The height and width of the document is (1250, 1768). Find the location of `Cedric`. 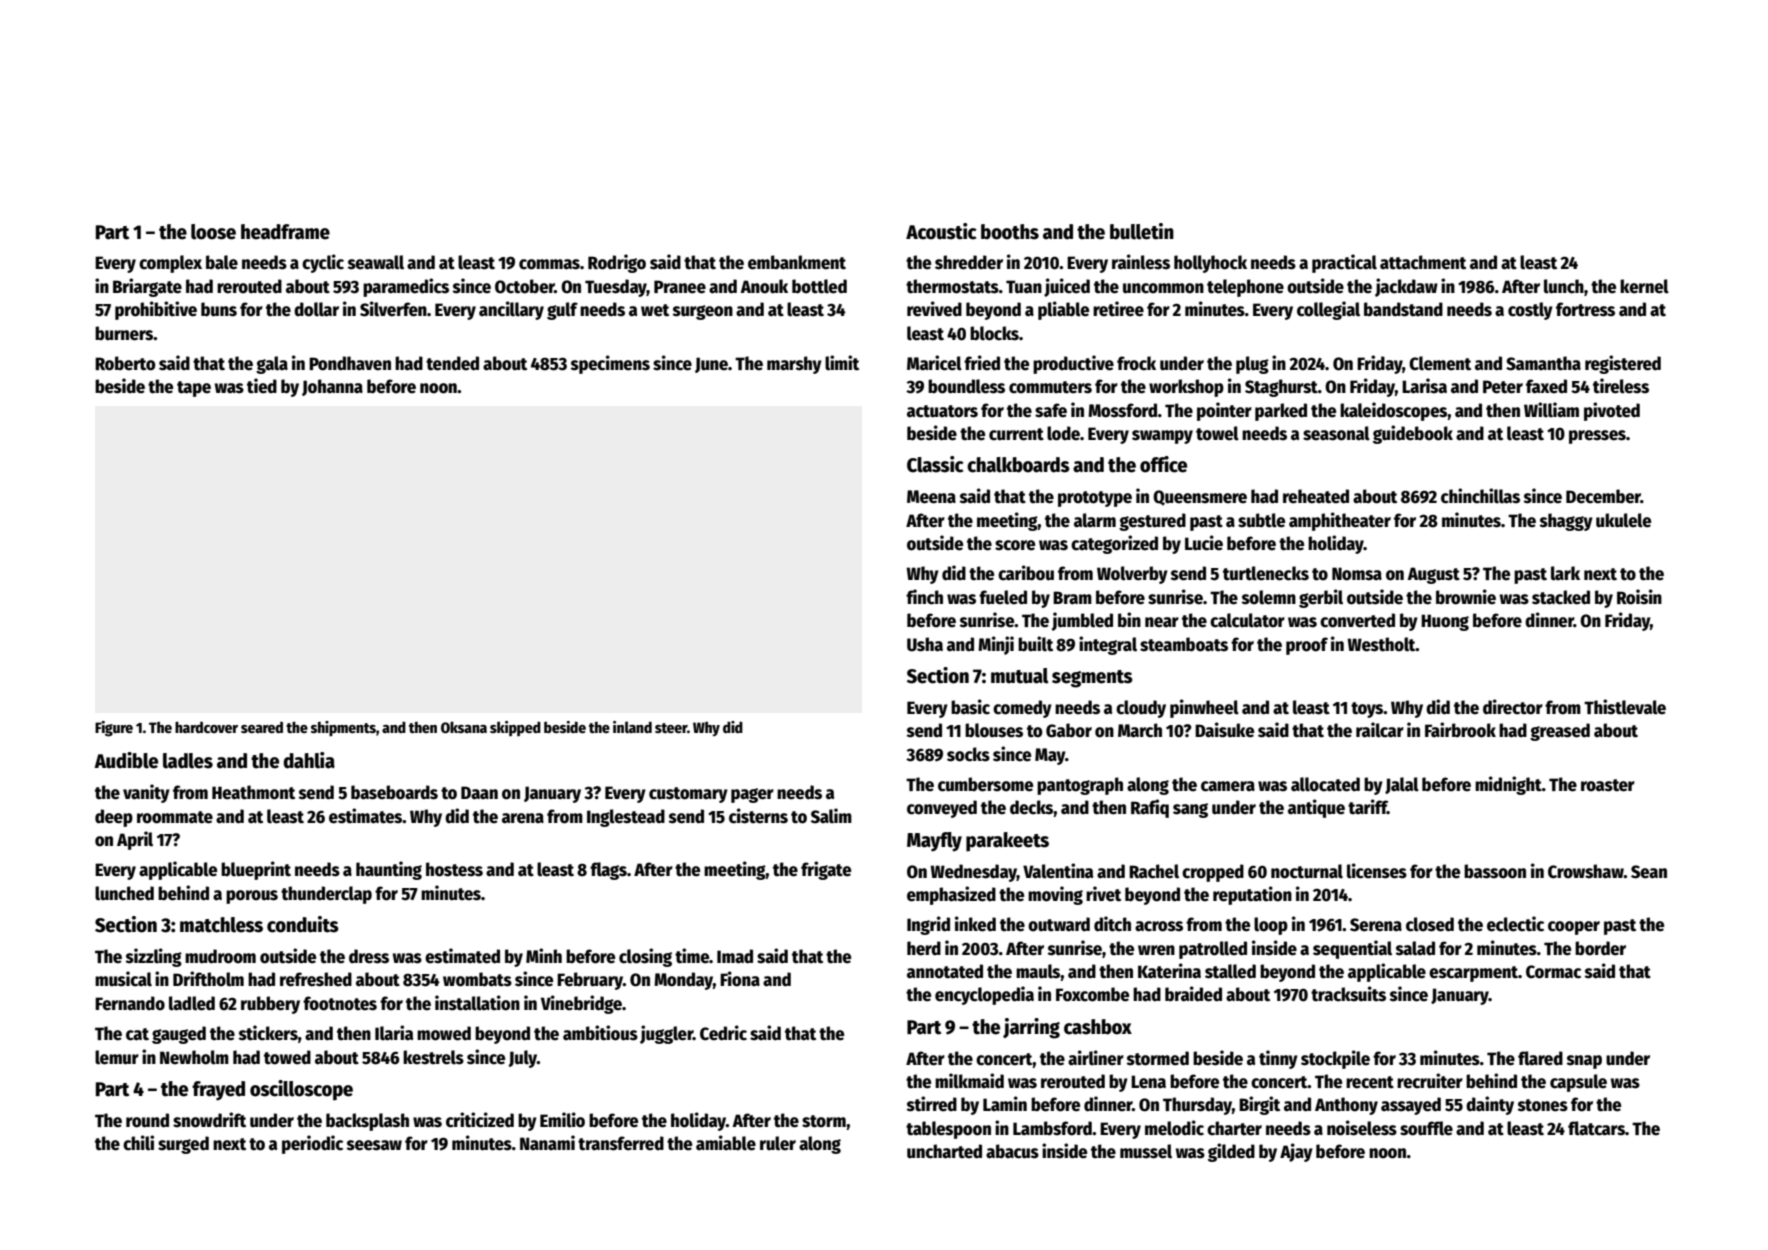

Cedric is located at coordinates (723, 1033).
